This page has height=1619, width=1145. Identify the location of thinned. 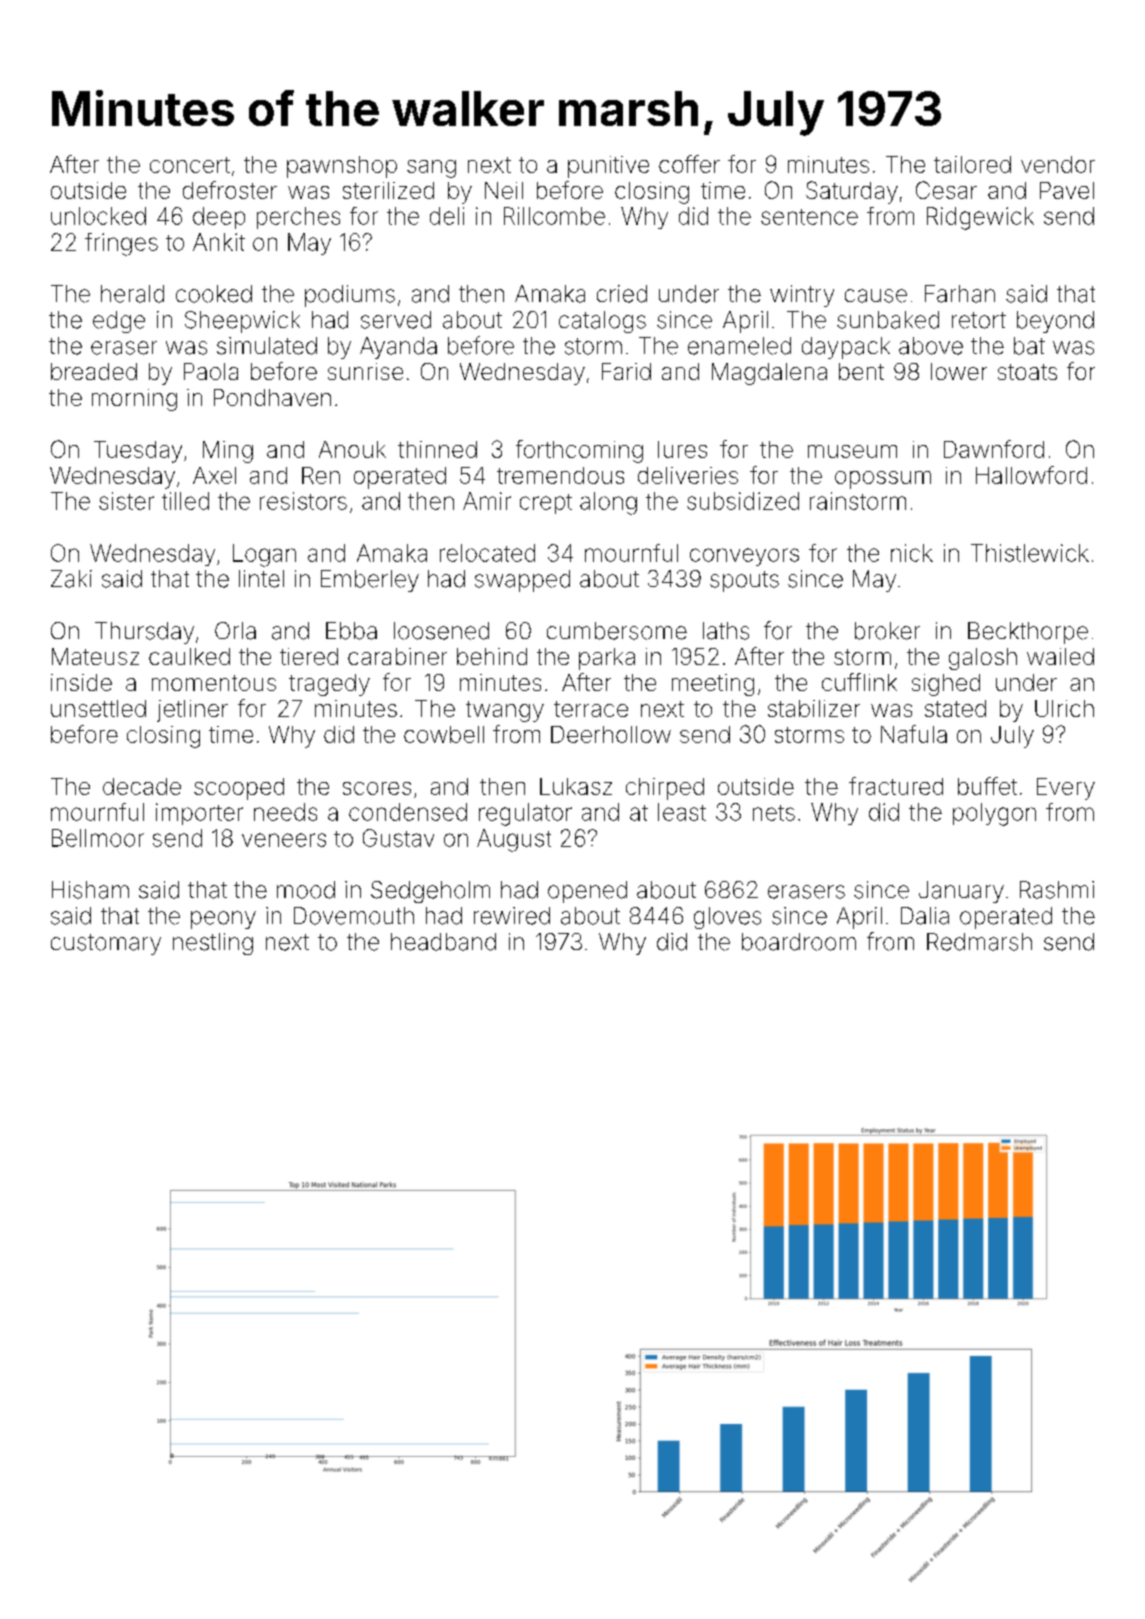
(437, 449).
